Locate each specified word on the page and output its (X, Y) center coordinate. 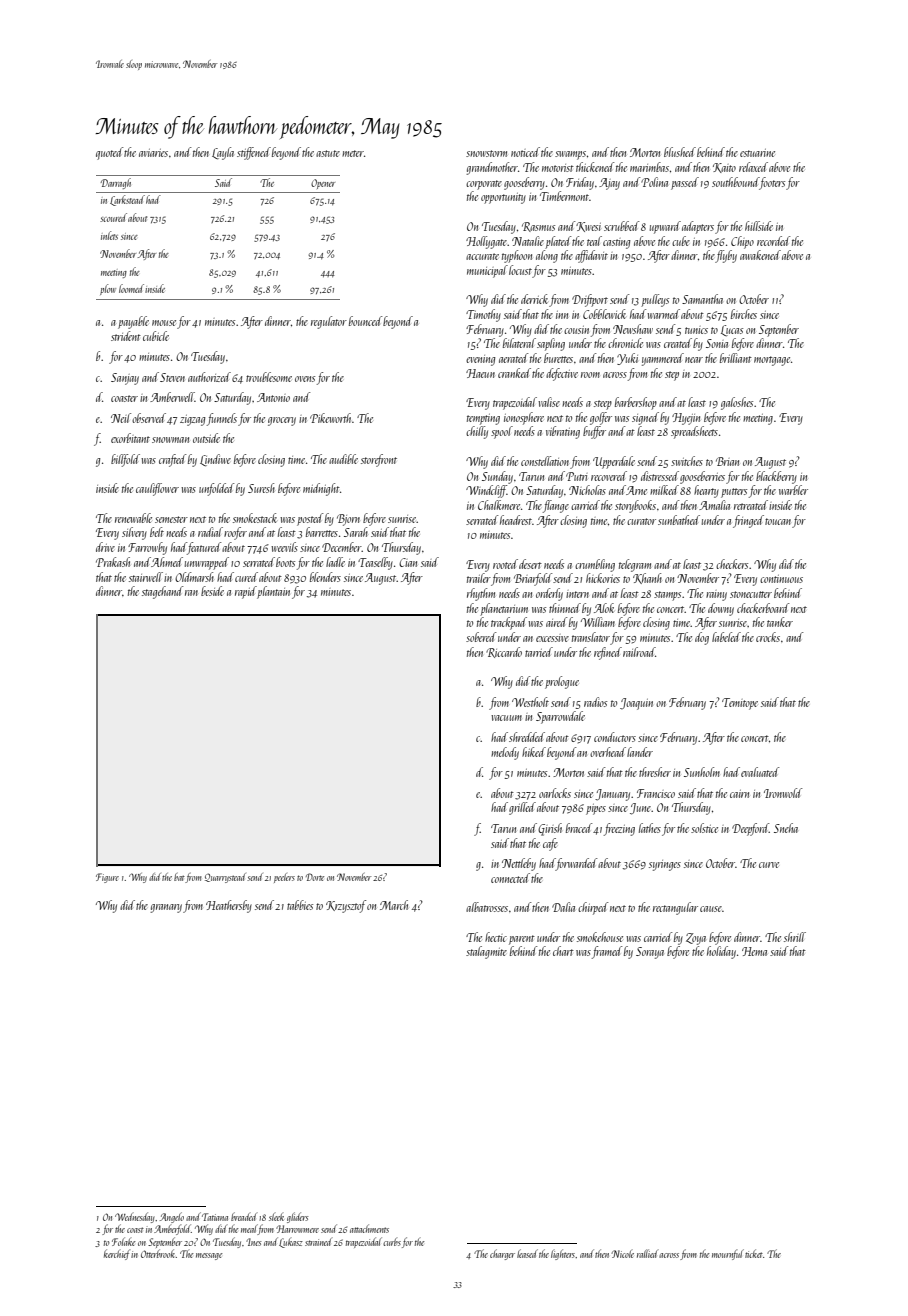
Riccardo (504, 652)
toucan (778, 521)
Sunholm (702, 772)
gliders (297, 1217)
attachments (369, 1228)
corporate (484, 185)
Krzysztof (346, 906)
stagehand (163, 592)
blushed (680, 152)
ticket (754, 1253)
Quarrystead (225, 878)
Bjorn (348, 520)
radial (210, 532)
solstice (704, 828)
